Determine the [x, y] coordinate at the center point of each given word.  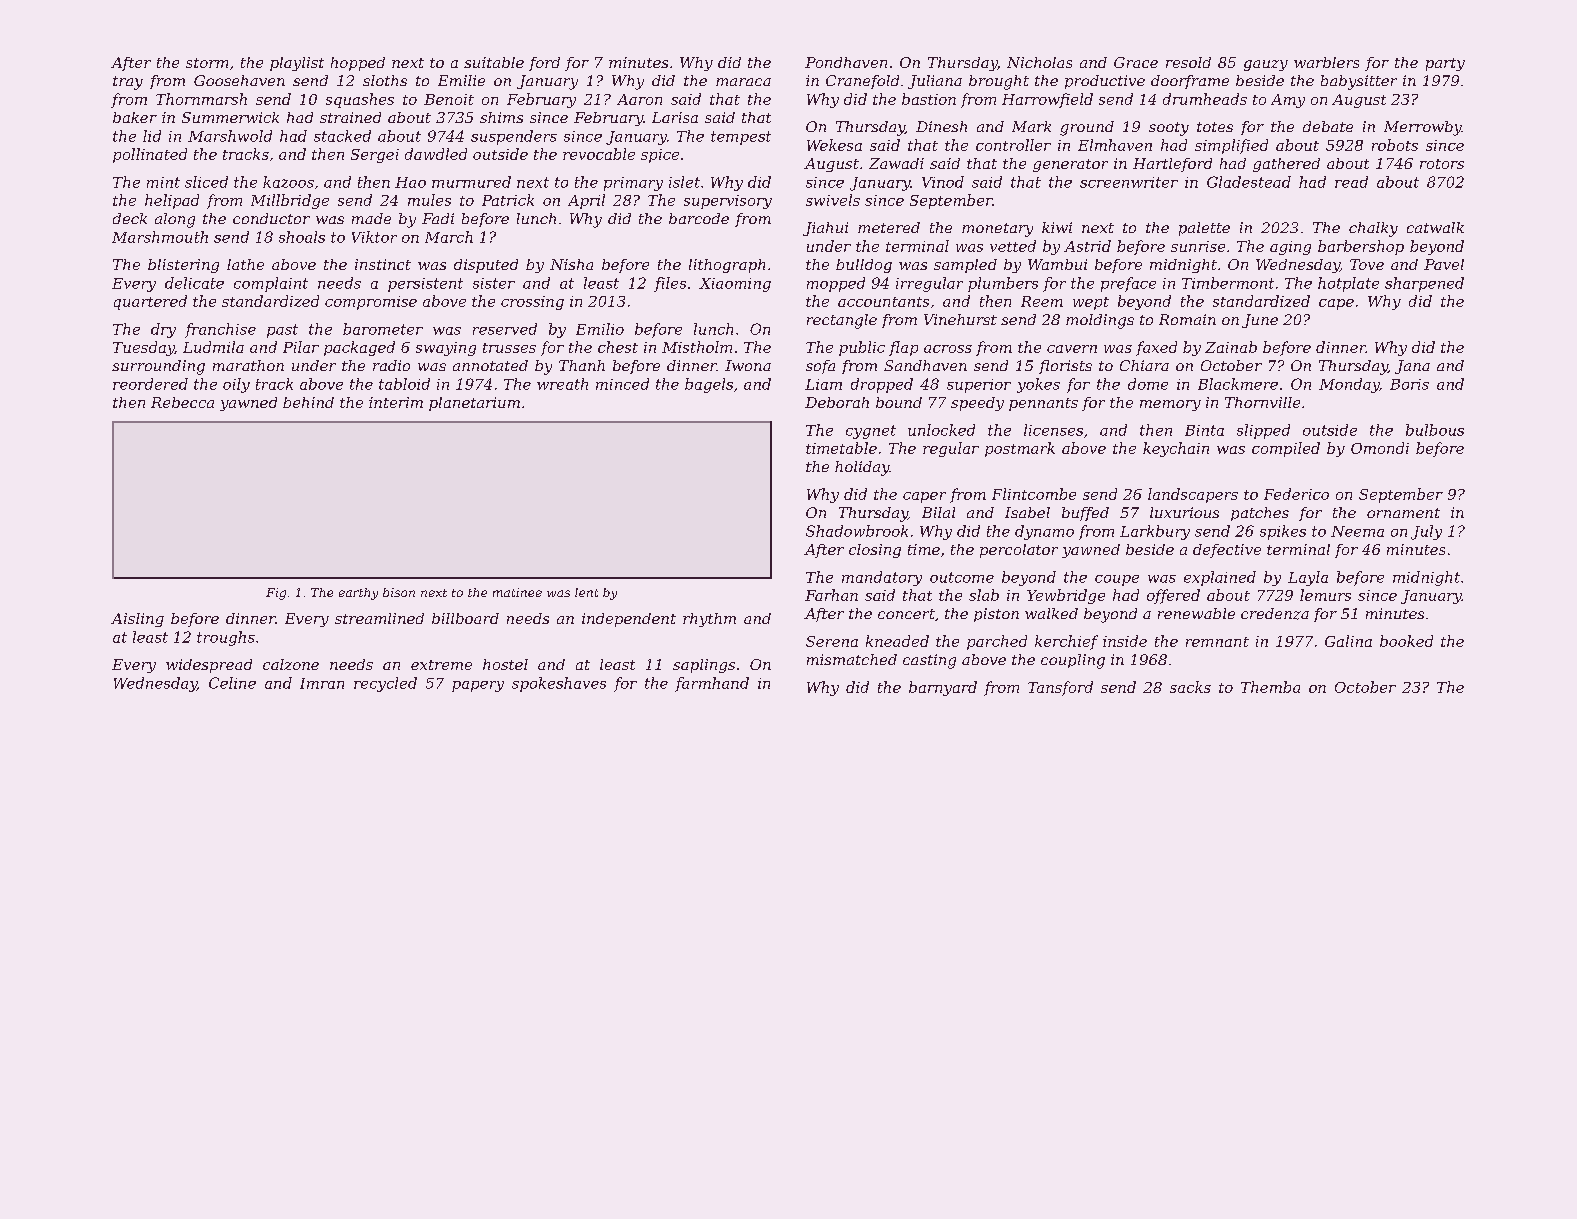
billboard [465, 618]
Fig [276, 594]
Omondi [1380, 448]
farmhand [712, 684]
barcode [699, 218]
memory [1170, 405]
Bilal [938, 512]
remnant [1217, 642]
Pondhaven [846, 62]
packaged [359, 348]
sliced [206, 182]
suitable [494, 62]
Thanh [582, 365]
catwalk [1435, 227]
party [1445, 64]
